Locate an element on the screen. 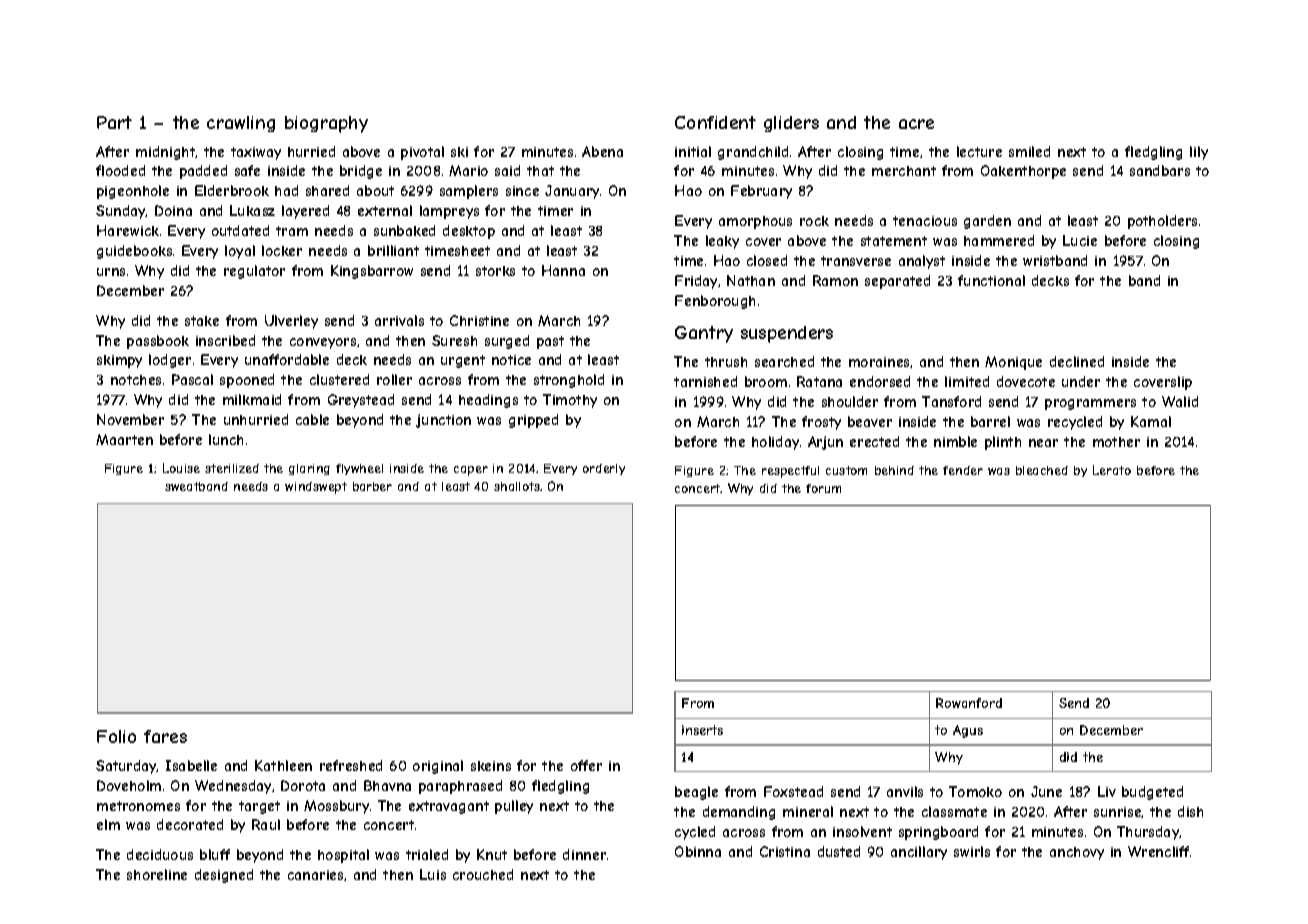  dish is located at coordinates (1190, 811).
